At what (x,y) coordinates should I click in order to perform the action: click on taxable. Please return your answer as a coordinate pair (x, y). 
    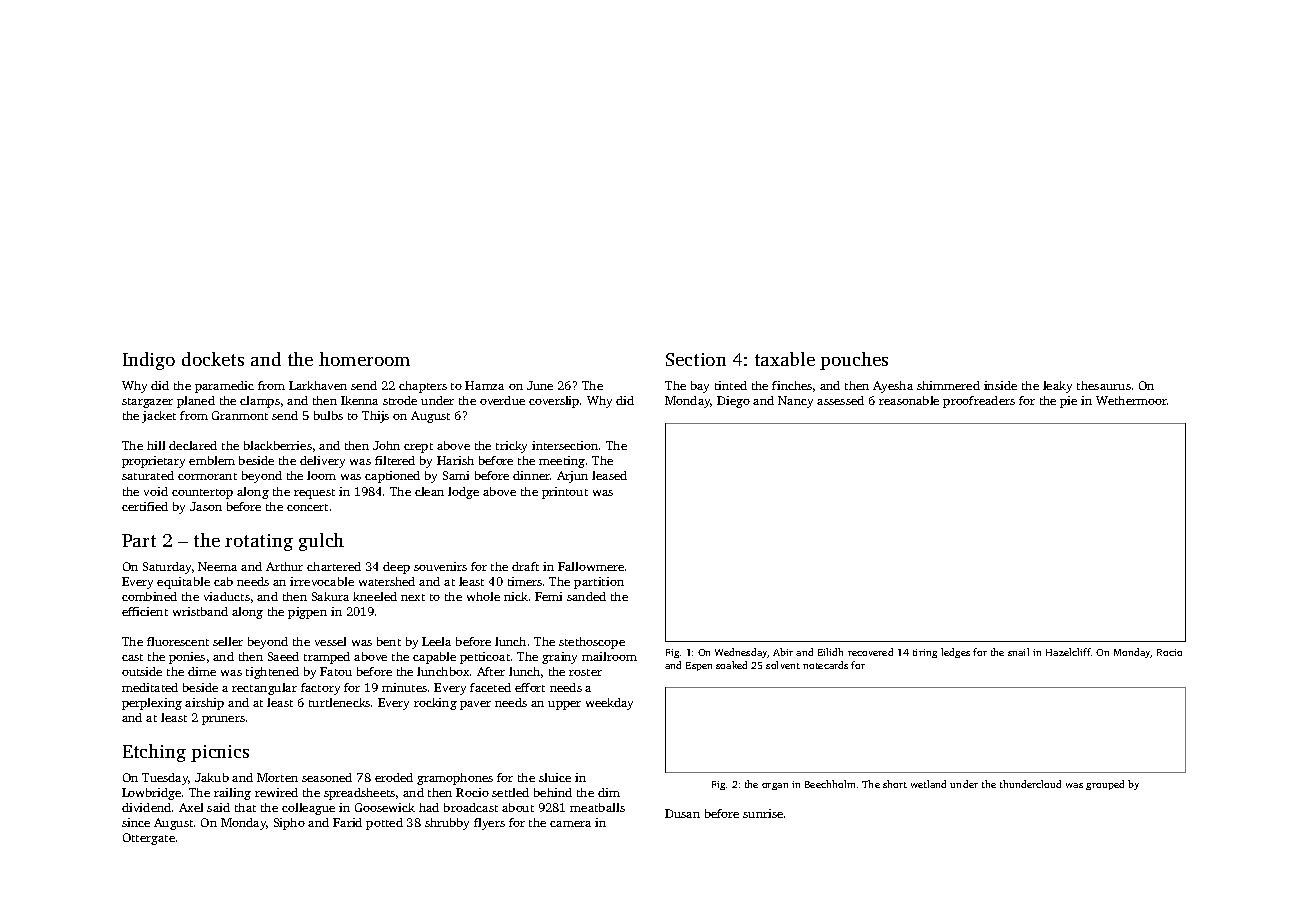
    Looking at the image, I should click on (785, 359).
